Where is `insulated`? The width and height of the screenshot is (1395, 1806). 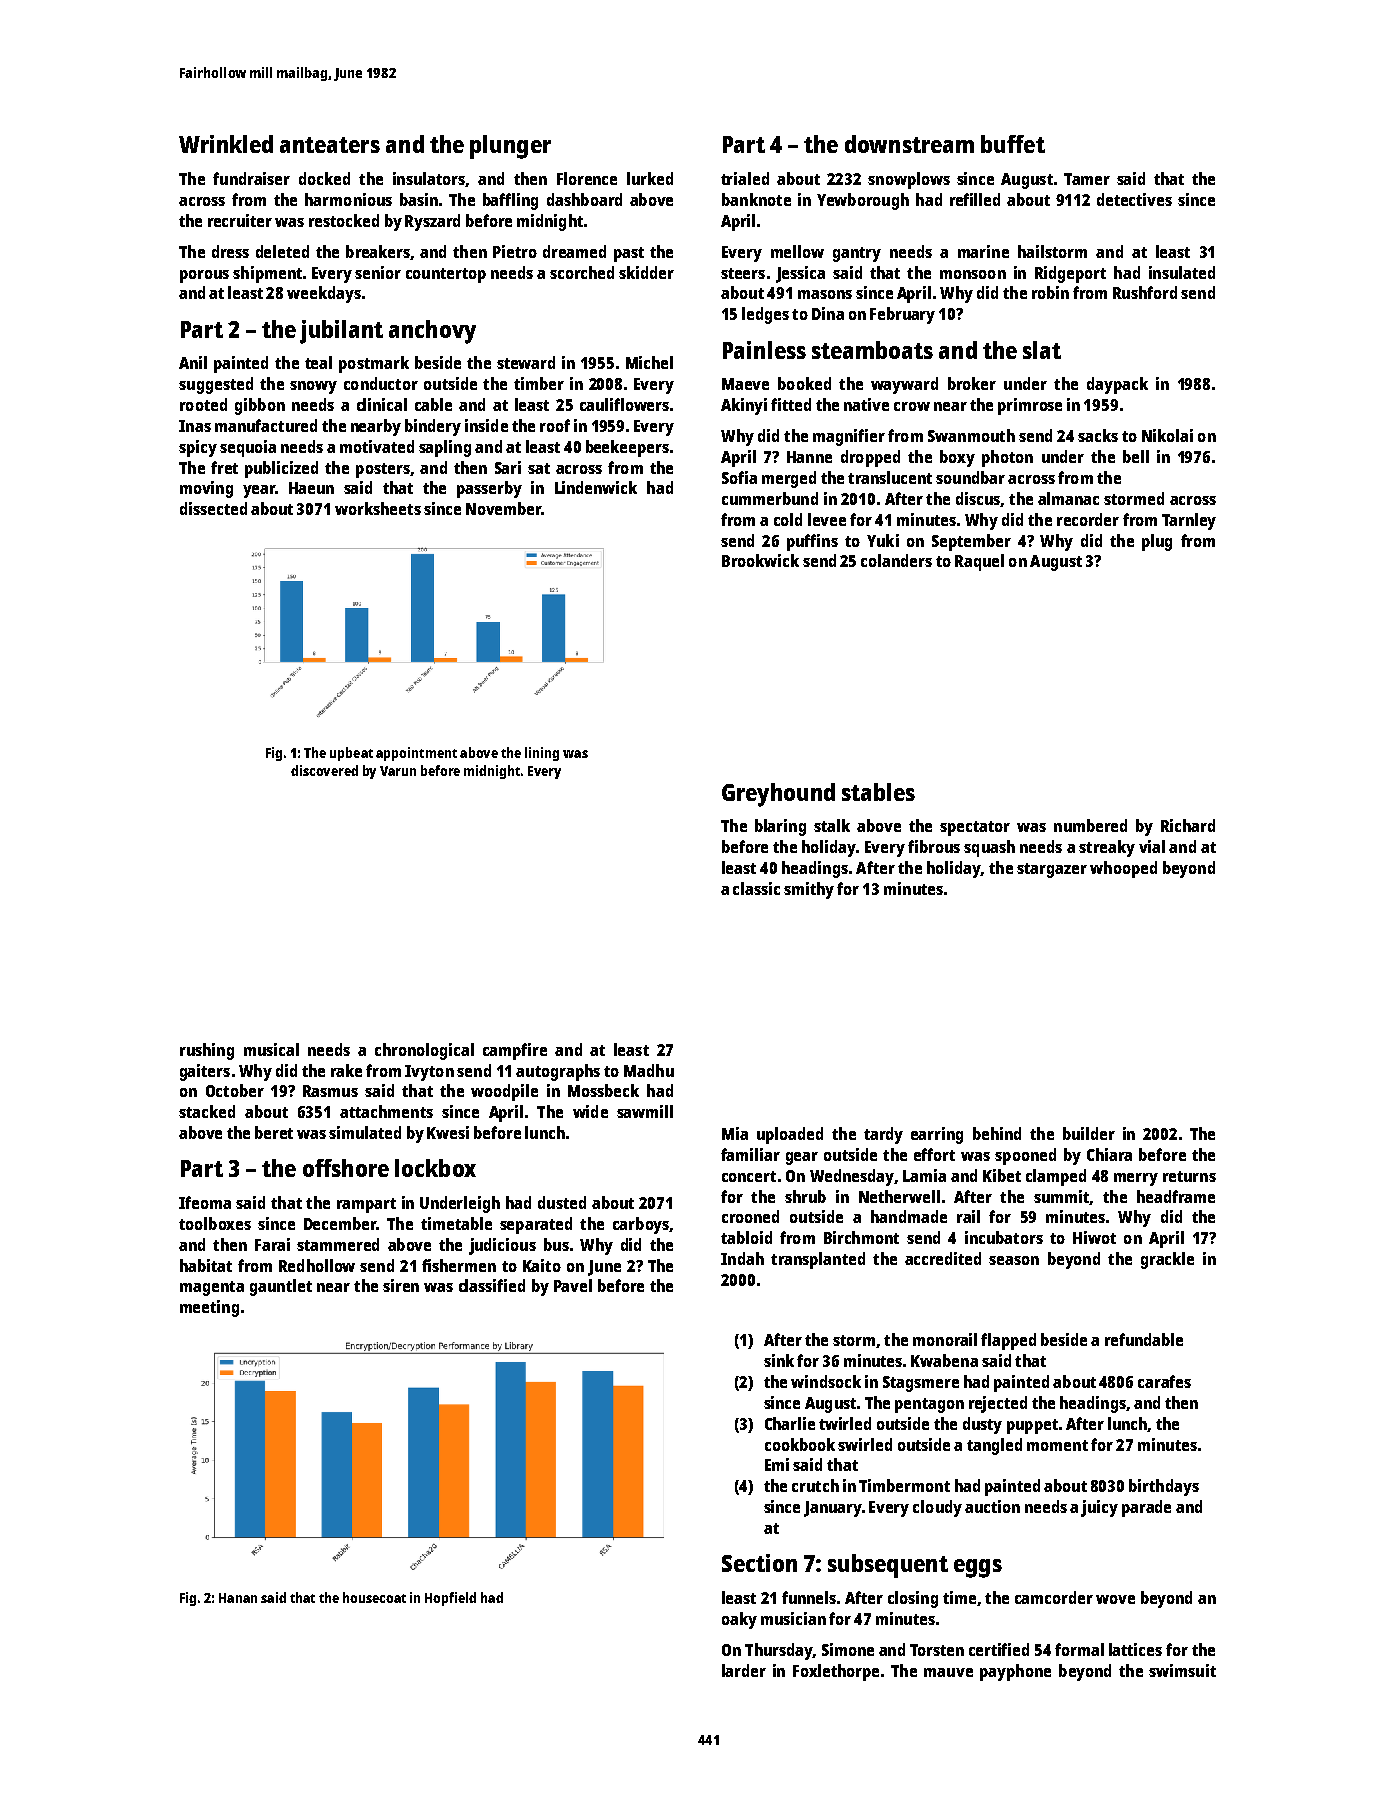
insulated is located at coordinates (1182, 272).
